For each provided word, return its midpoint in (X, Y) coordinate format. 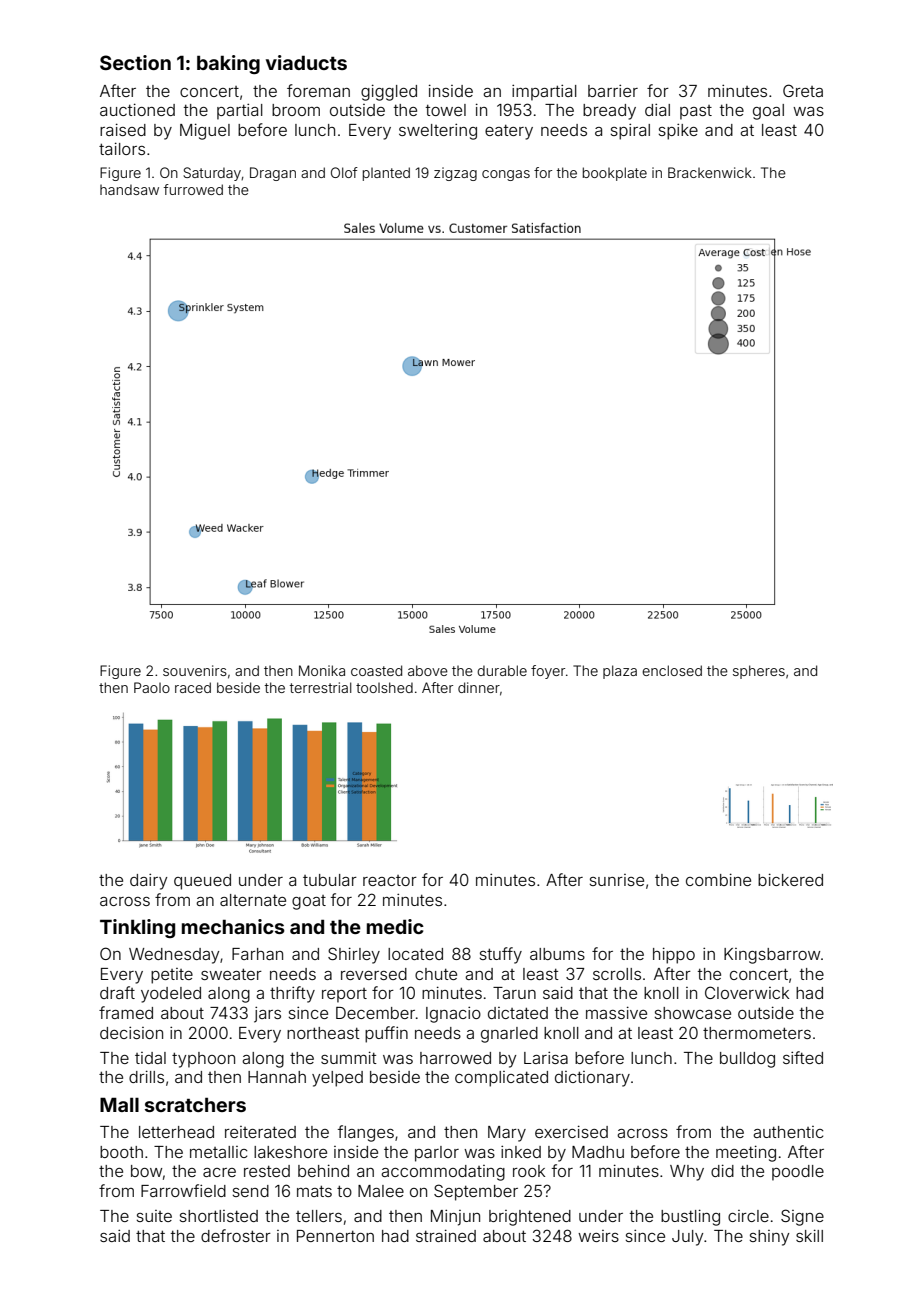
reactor (390, 880)
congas (506, 175)
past (696, 112)
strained (446, 1235)
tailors (122, 148)
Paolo (152, 687)
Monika (322, 670)
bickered (790, 879)
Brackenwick (710, 172)
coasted (376, 670)
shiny (769, 1238)
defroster (236, 1235)
